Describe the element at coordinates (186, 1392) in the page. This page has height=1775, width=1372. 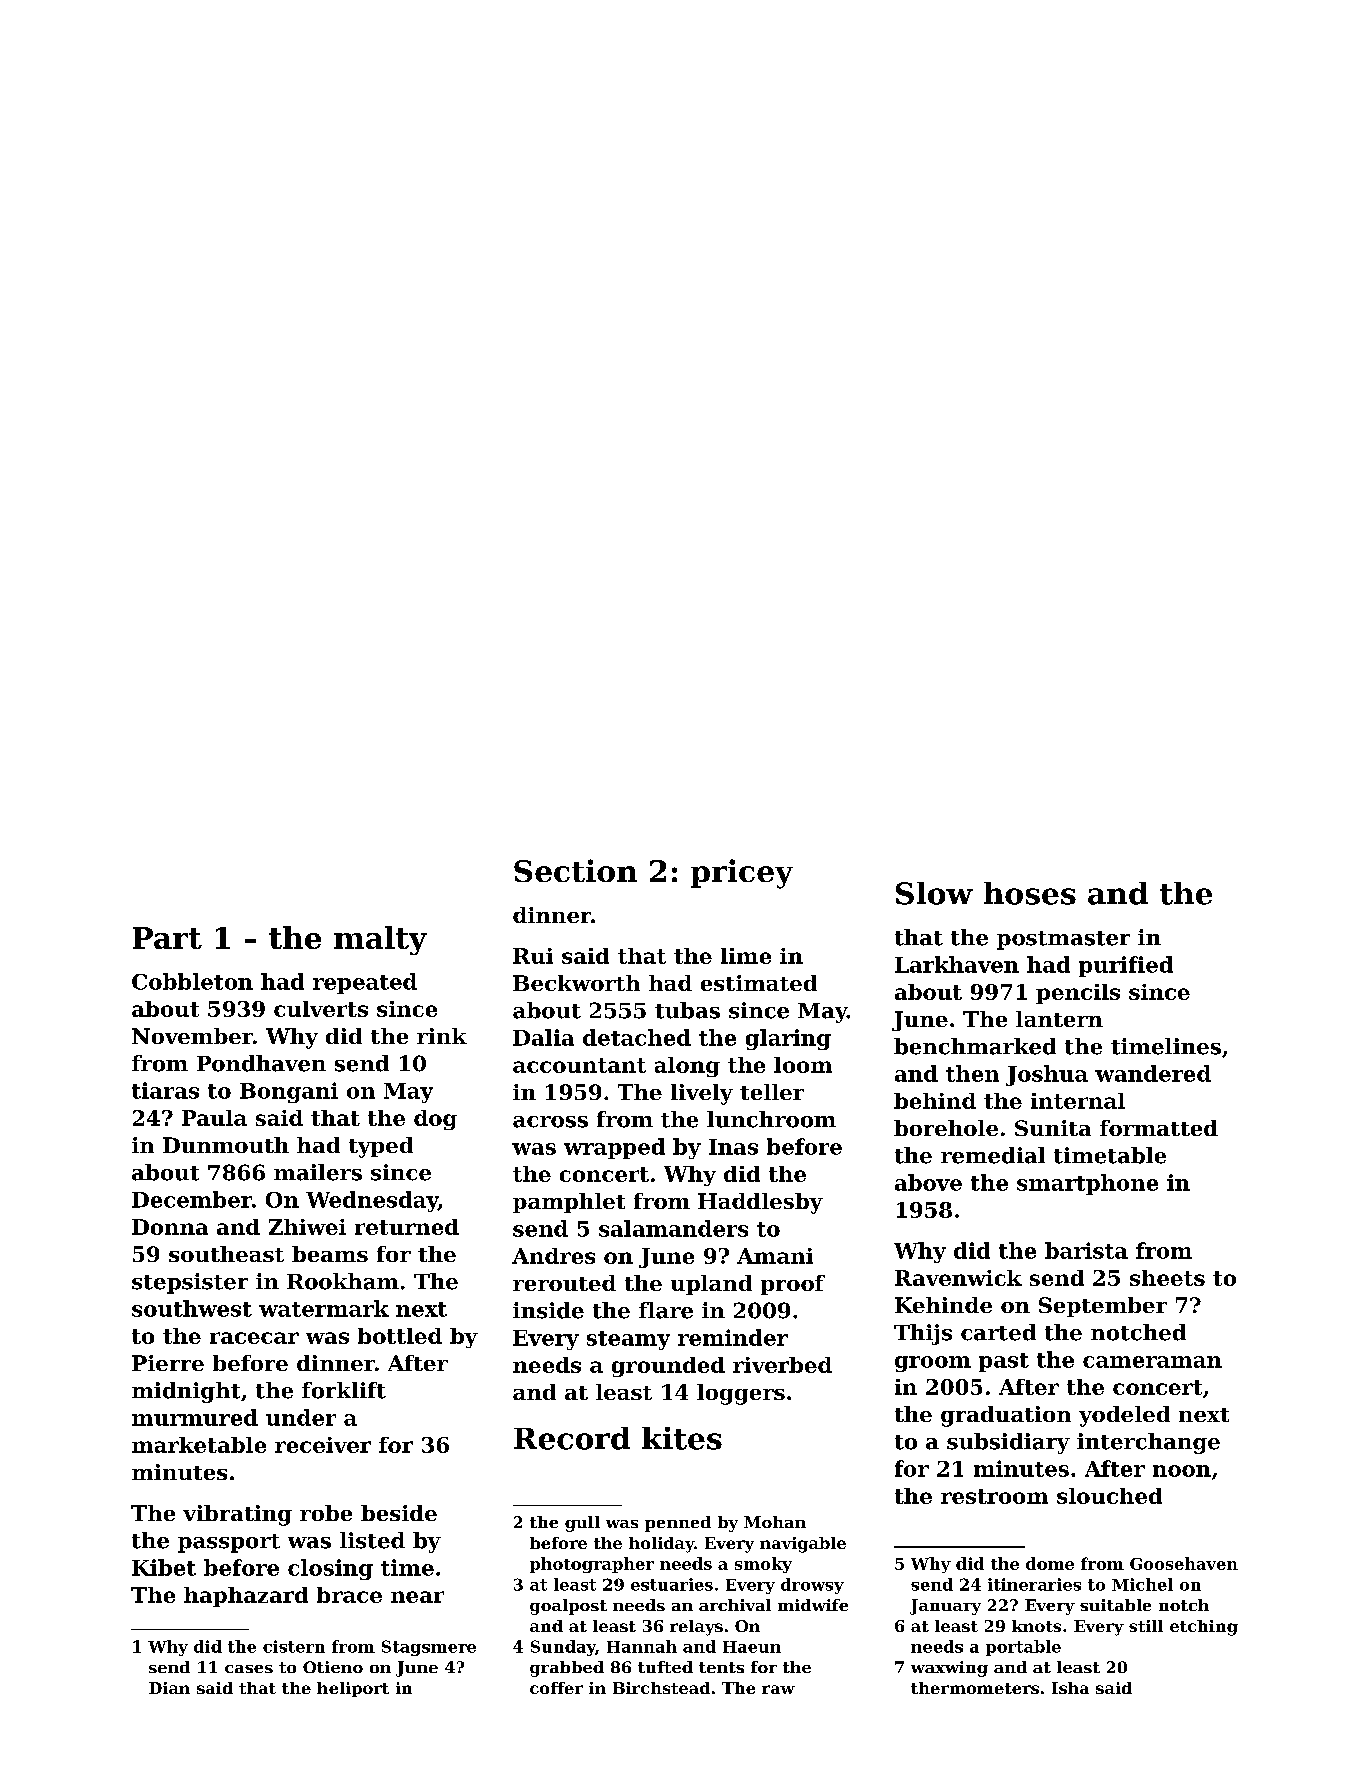
I see `midnight` at that location.
